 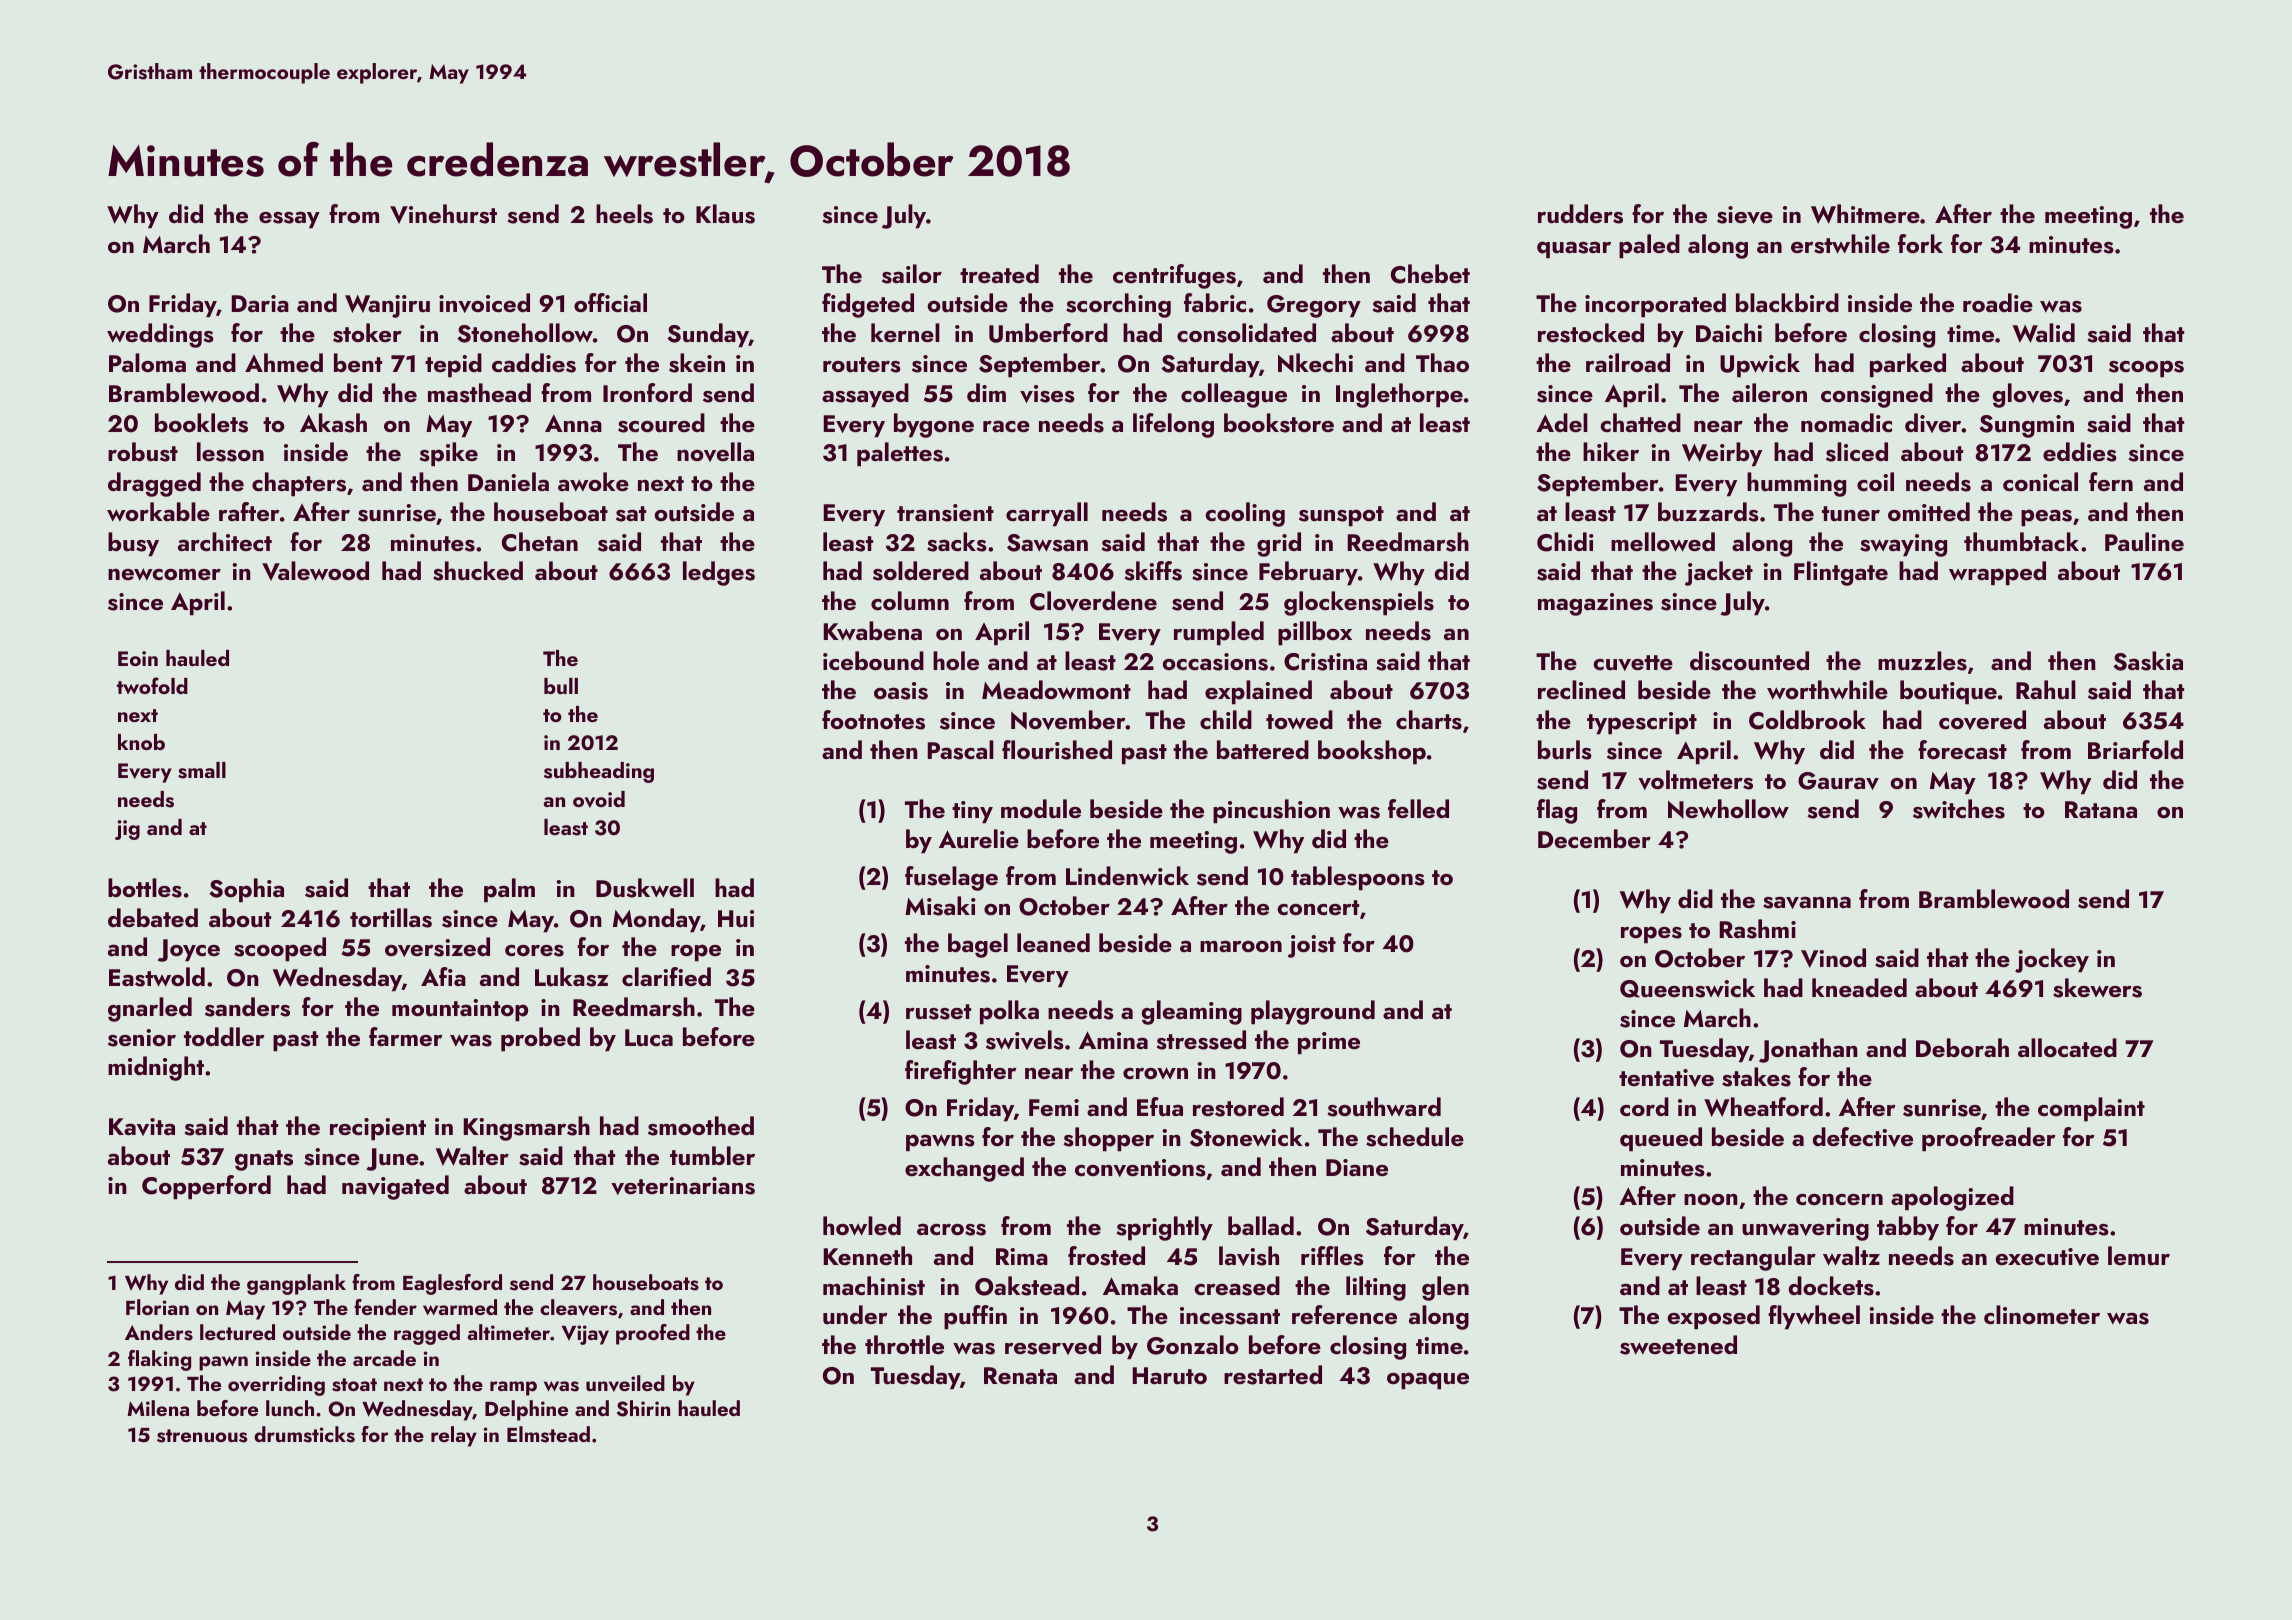 I want to click on stoat, so click(x=354, y=1385).
